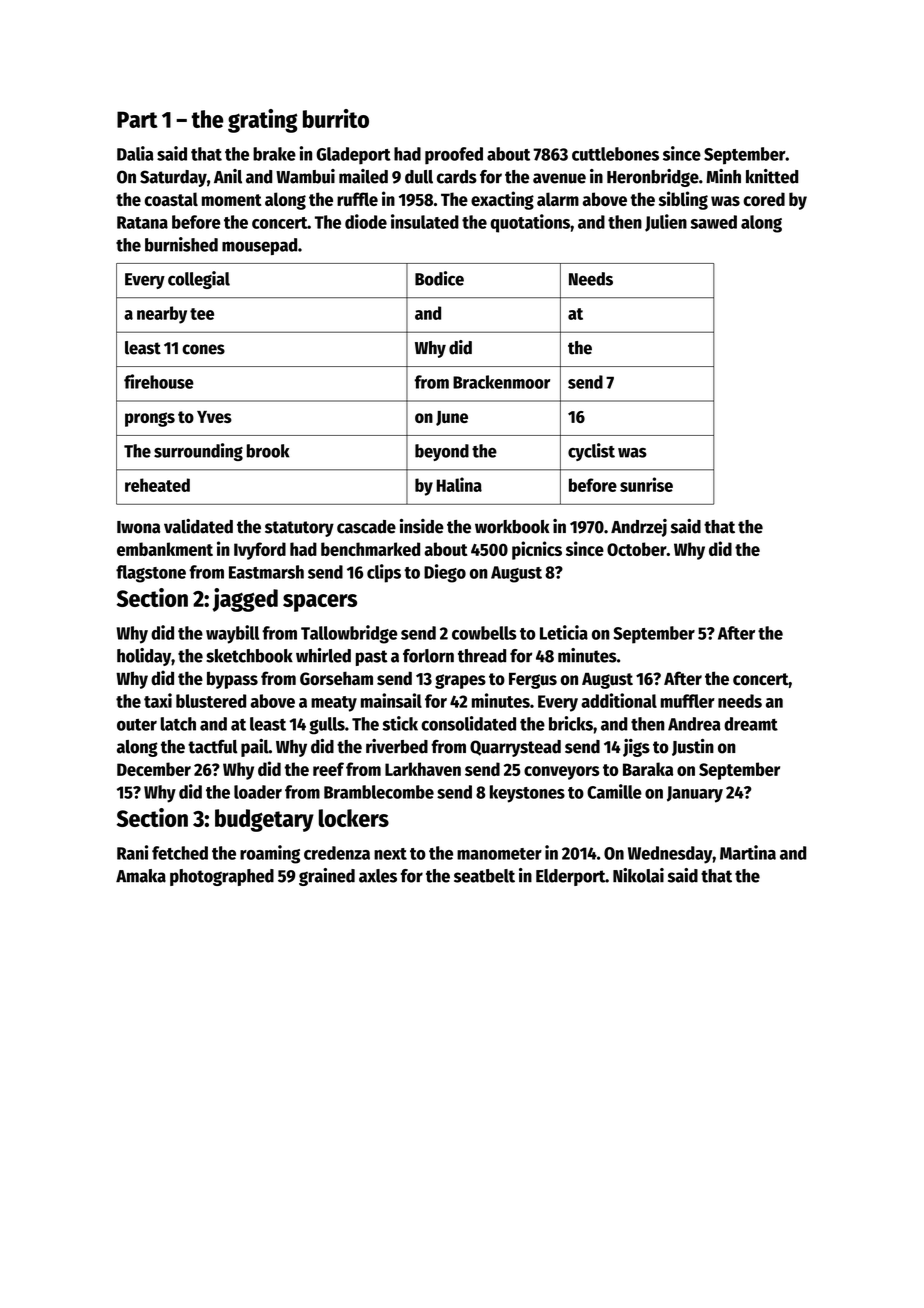 The width and height of the document is (924, 1308). What do you see at coordinates (198, 526) in the document?
I see `validated` at bounding box center [198, 526].
